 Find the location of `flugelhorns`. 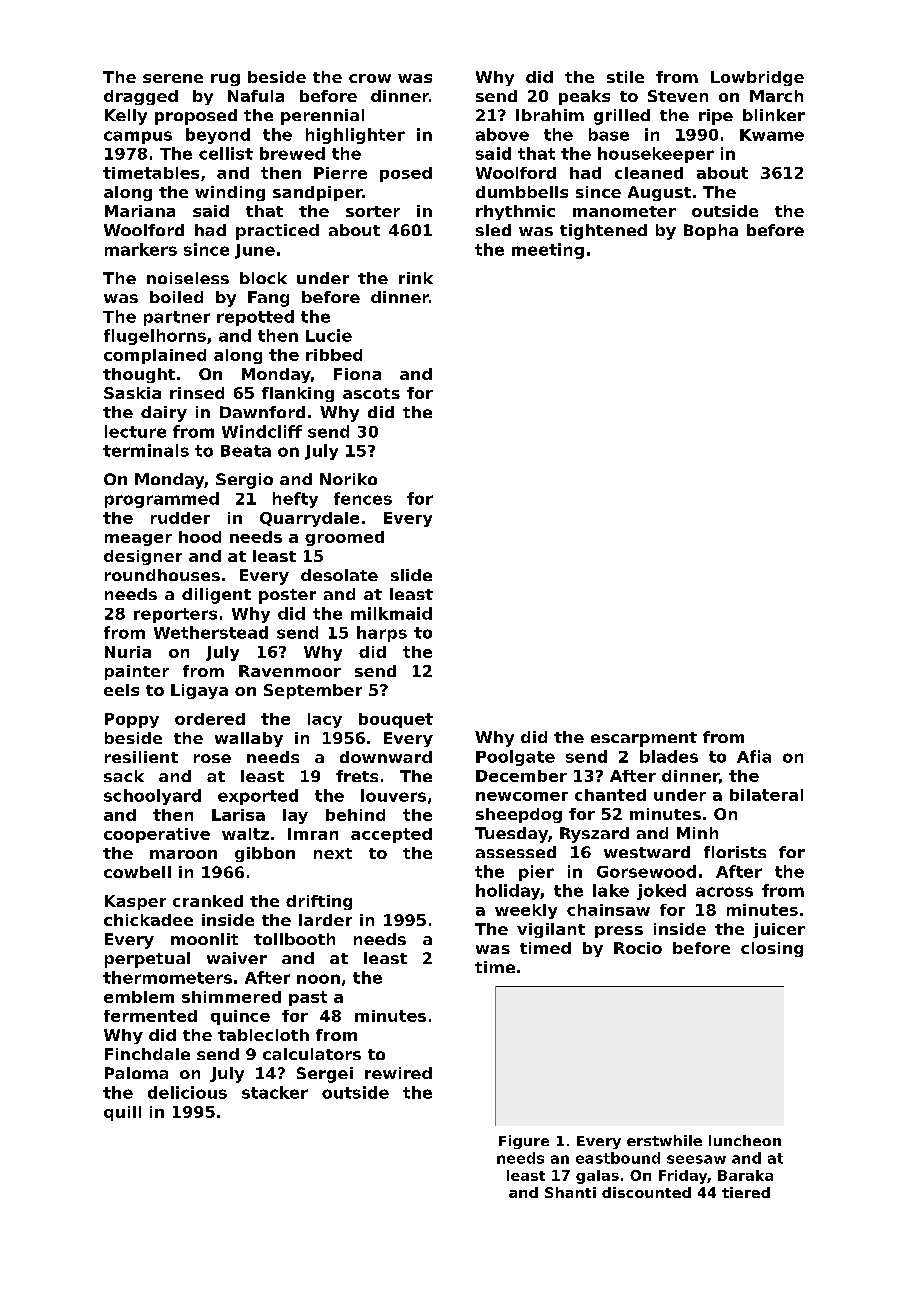

flugelhorns is located at coordinates (155, 337).
